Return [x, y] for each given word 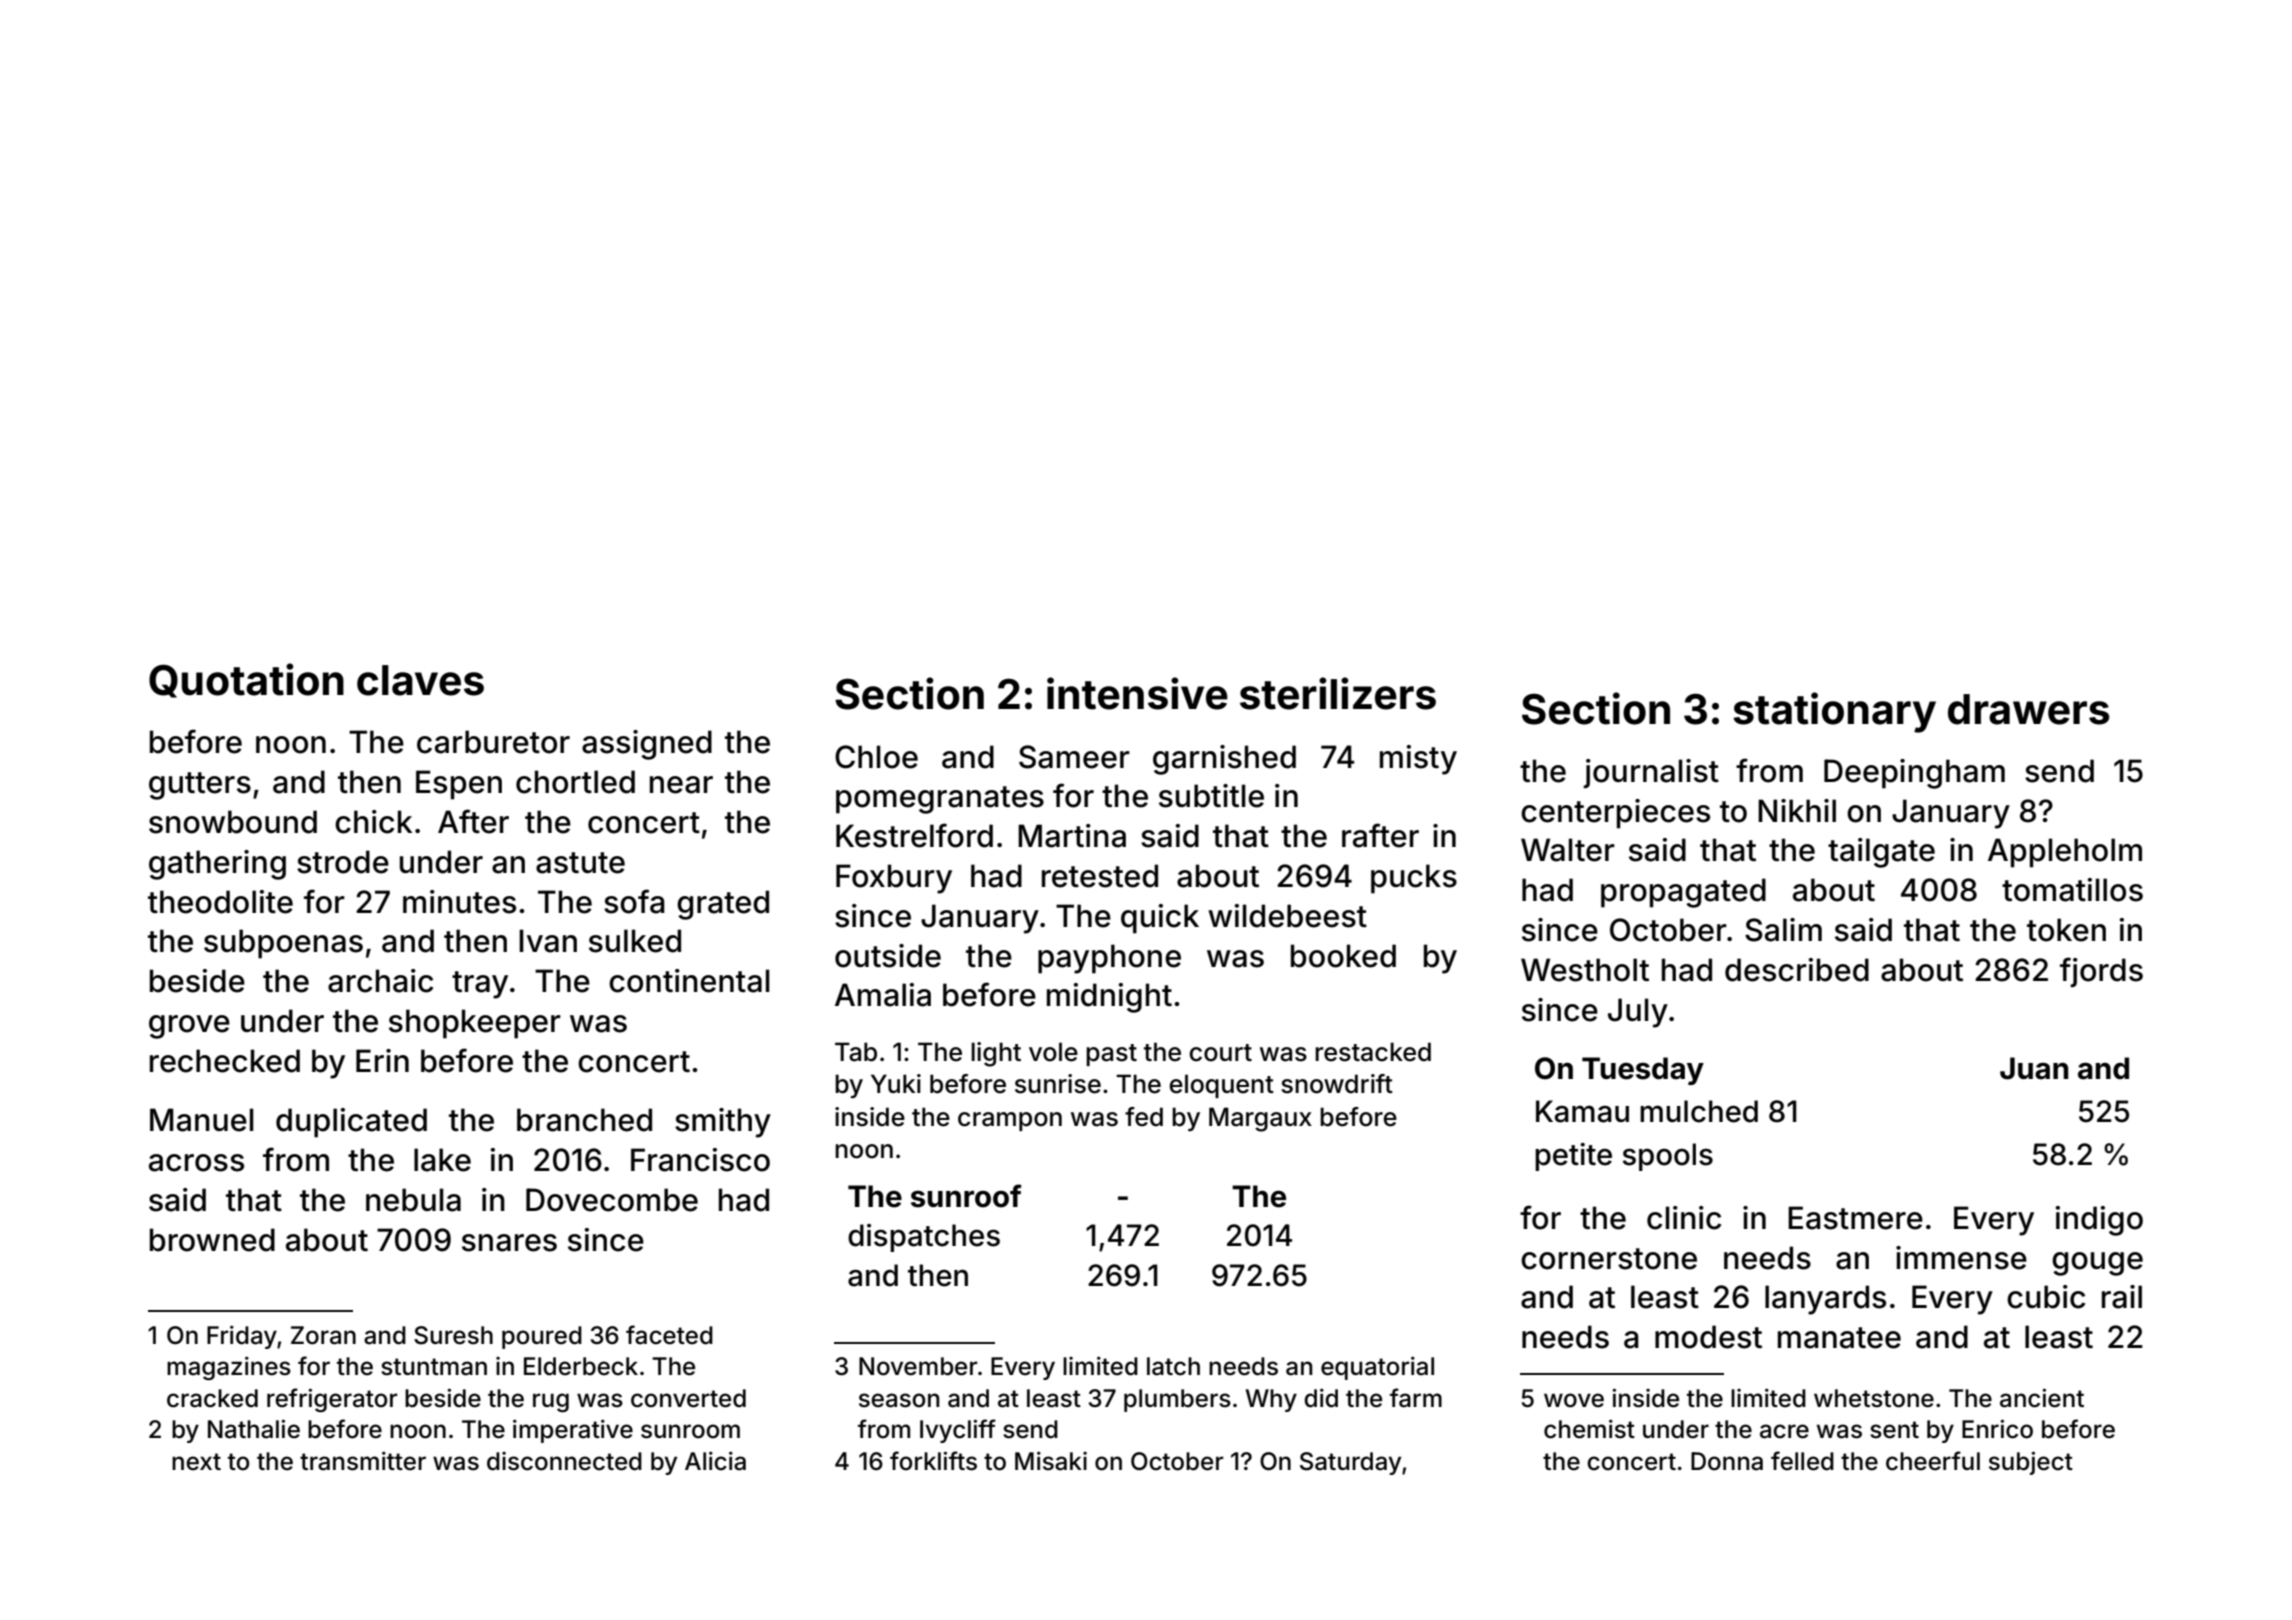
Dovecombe [612, 1200]
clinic [1684, 1218]
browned [212, 1240]
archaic [380, 981]
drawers [2028, 709]
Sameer [1074, 757]
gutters [200, 786]
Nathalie [254, 1429]
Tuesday [1643, 1071]
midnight [1109, 998]
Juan [2034, 1068]
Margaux [1260, 1119]
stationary [1834, 712]
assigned [647, 745]
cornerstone [1609, 1259]
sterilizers [1338, 693]
